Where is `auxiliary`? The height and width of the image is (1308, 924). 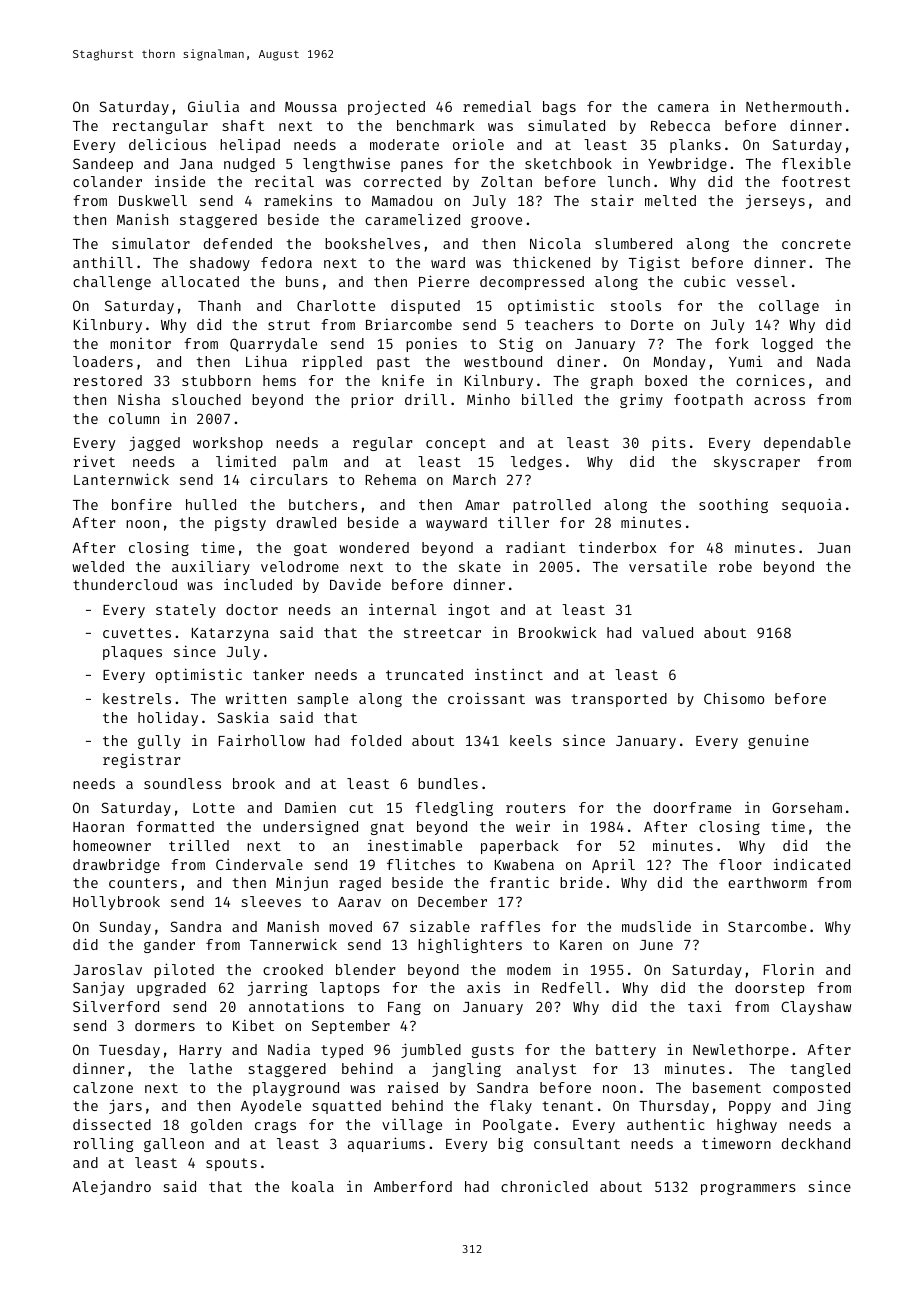 auxiliary is located at coordinates (211, 567).
